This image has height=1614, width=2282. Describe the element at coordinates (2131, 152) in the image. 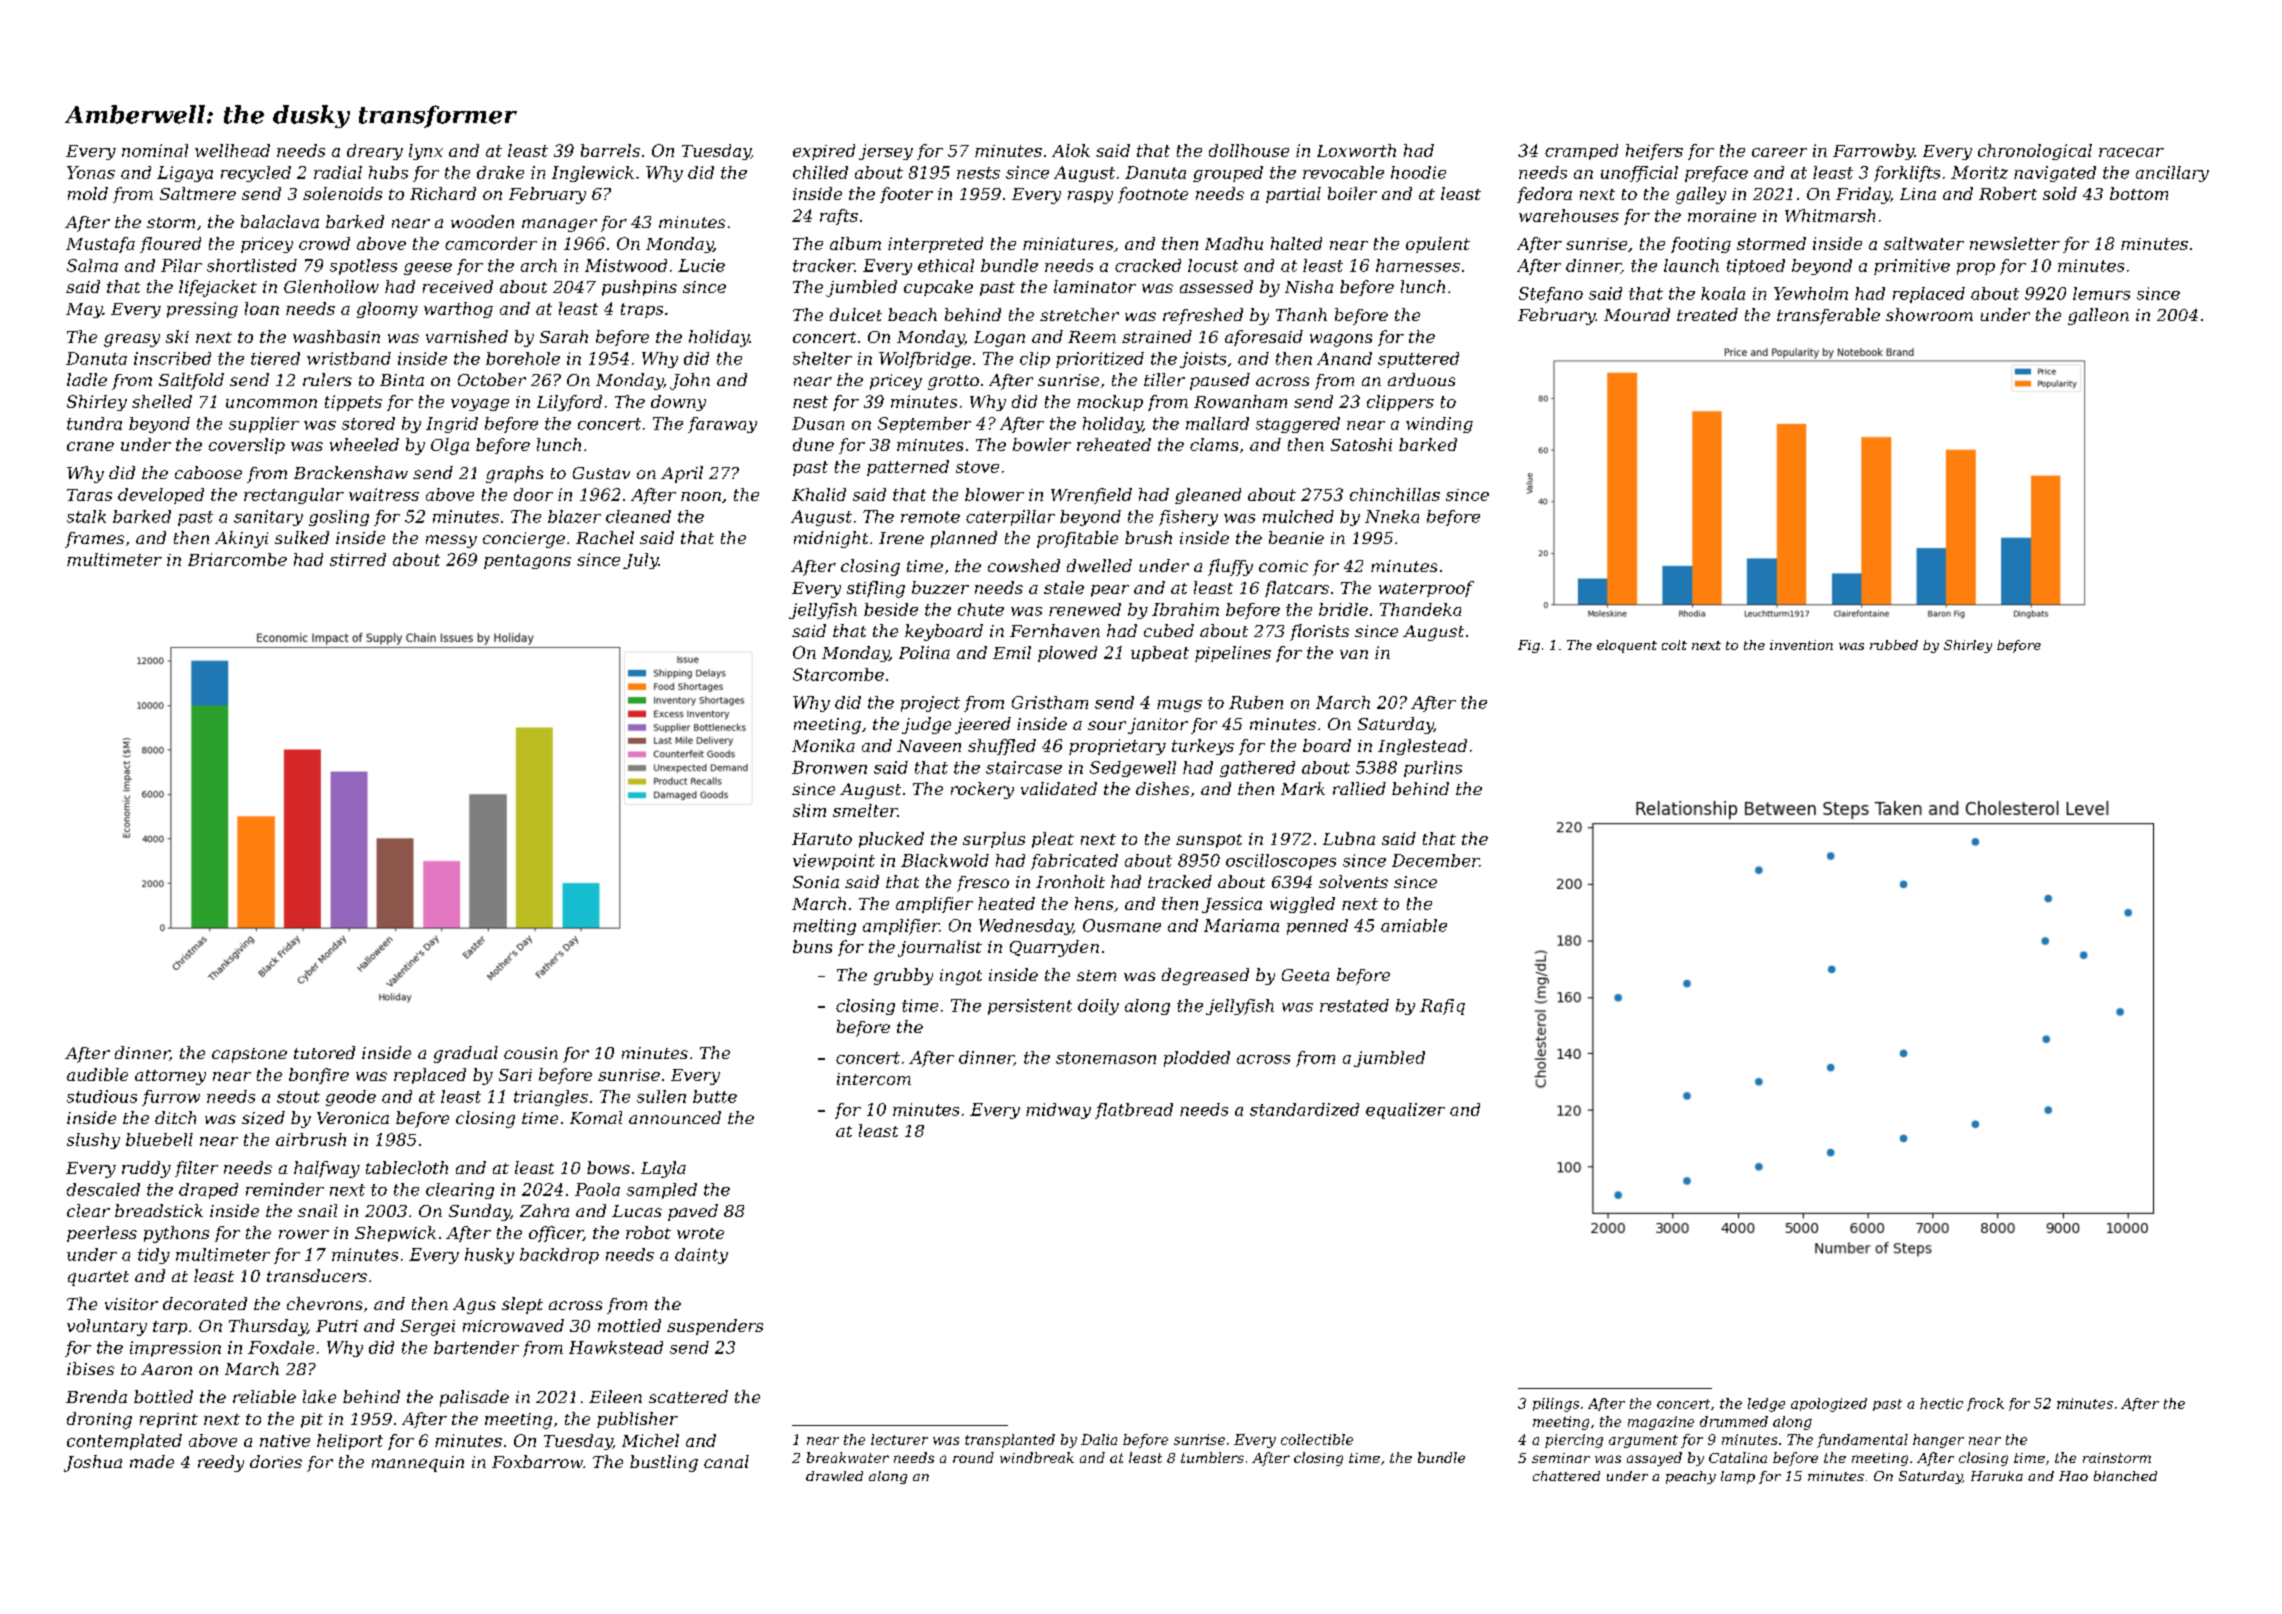

I see `racecar` at that location.
